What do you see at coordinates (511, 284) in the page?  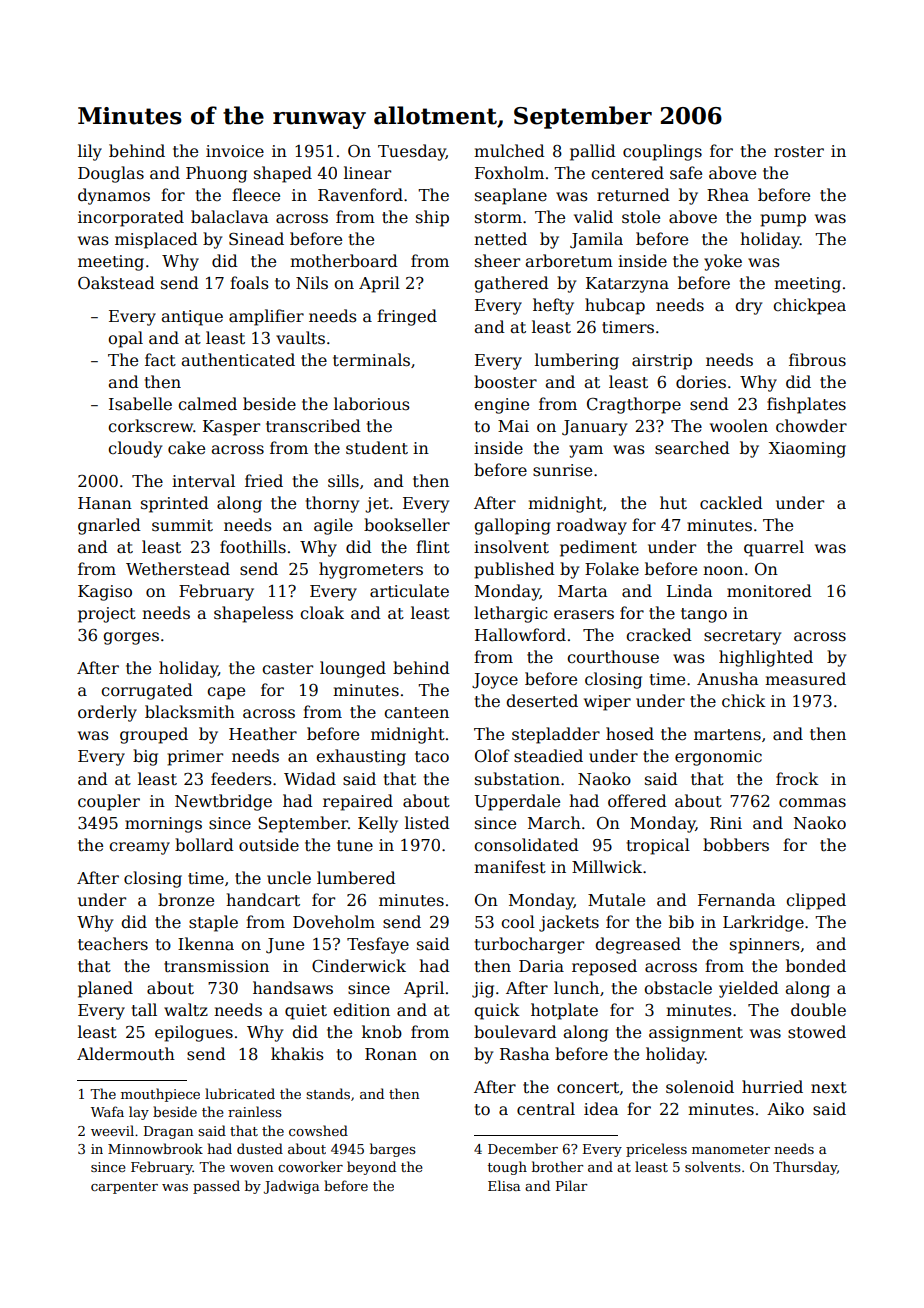 I see `gathered` at bounding box center [511, 284].
